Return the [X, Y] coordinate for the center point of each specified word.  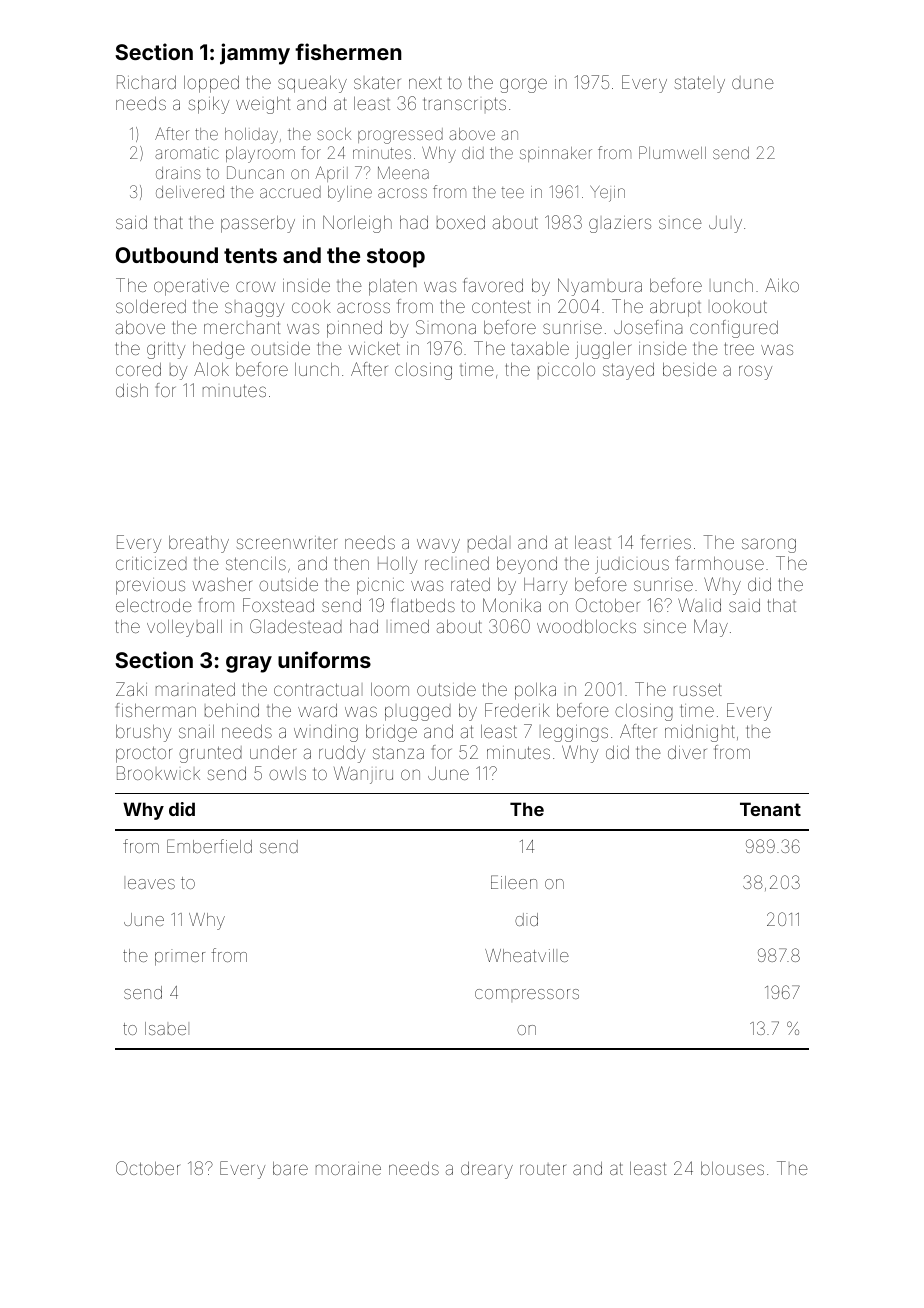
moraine [348, 1168]
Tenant [770, 809]
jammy [255, 54]
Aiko [782, 285]
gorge [523, 85]
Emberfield [209, 846]
